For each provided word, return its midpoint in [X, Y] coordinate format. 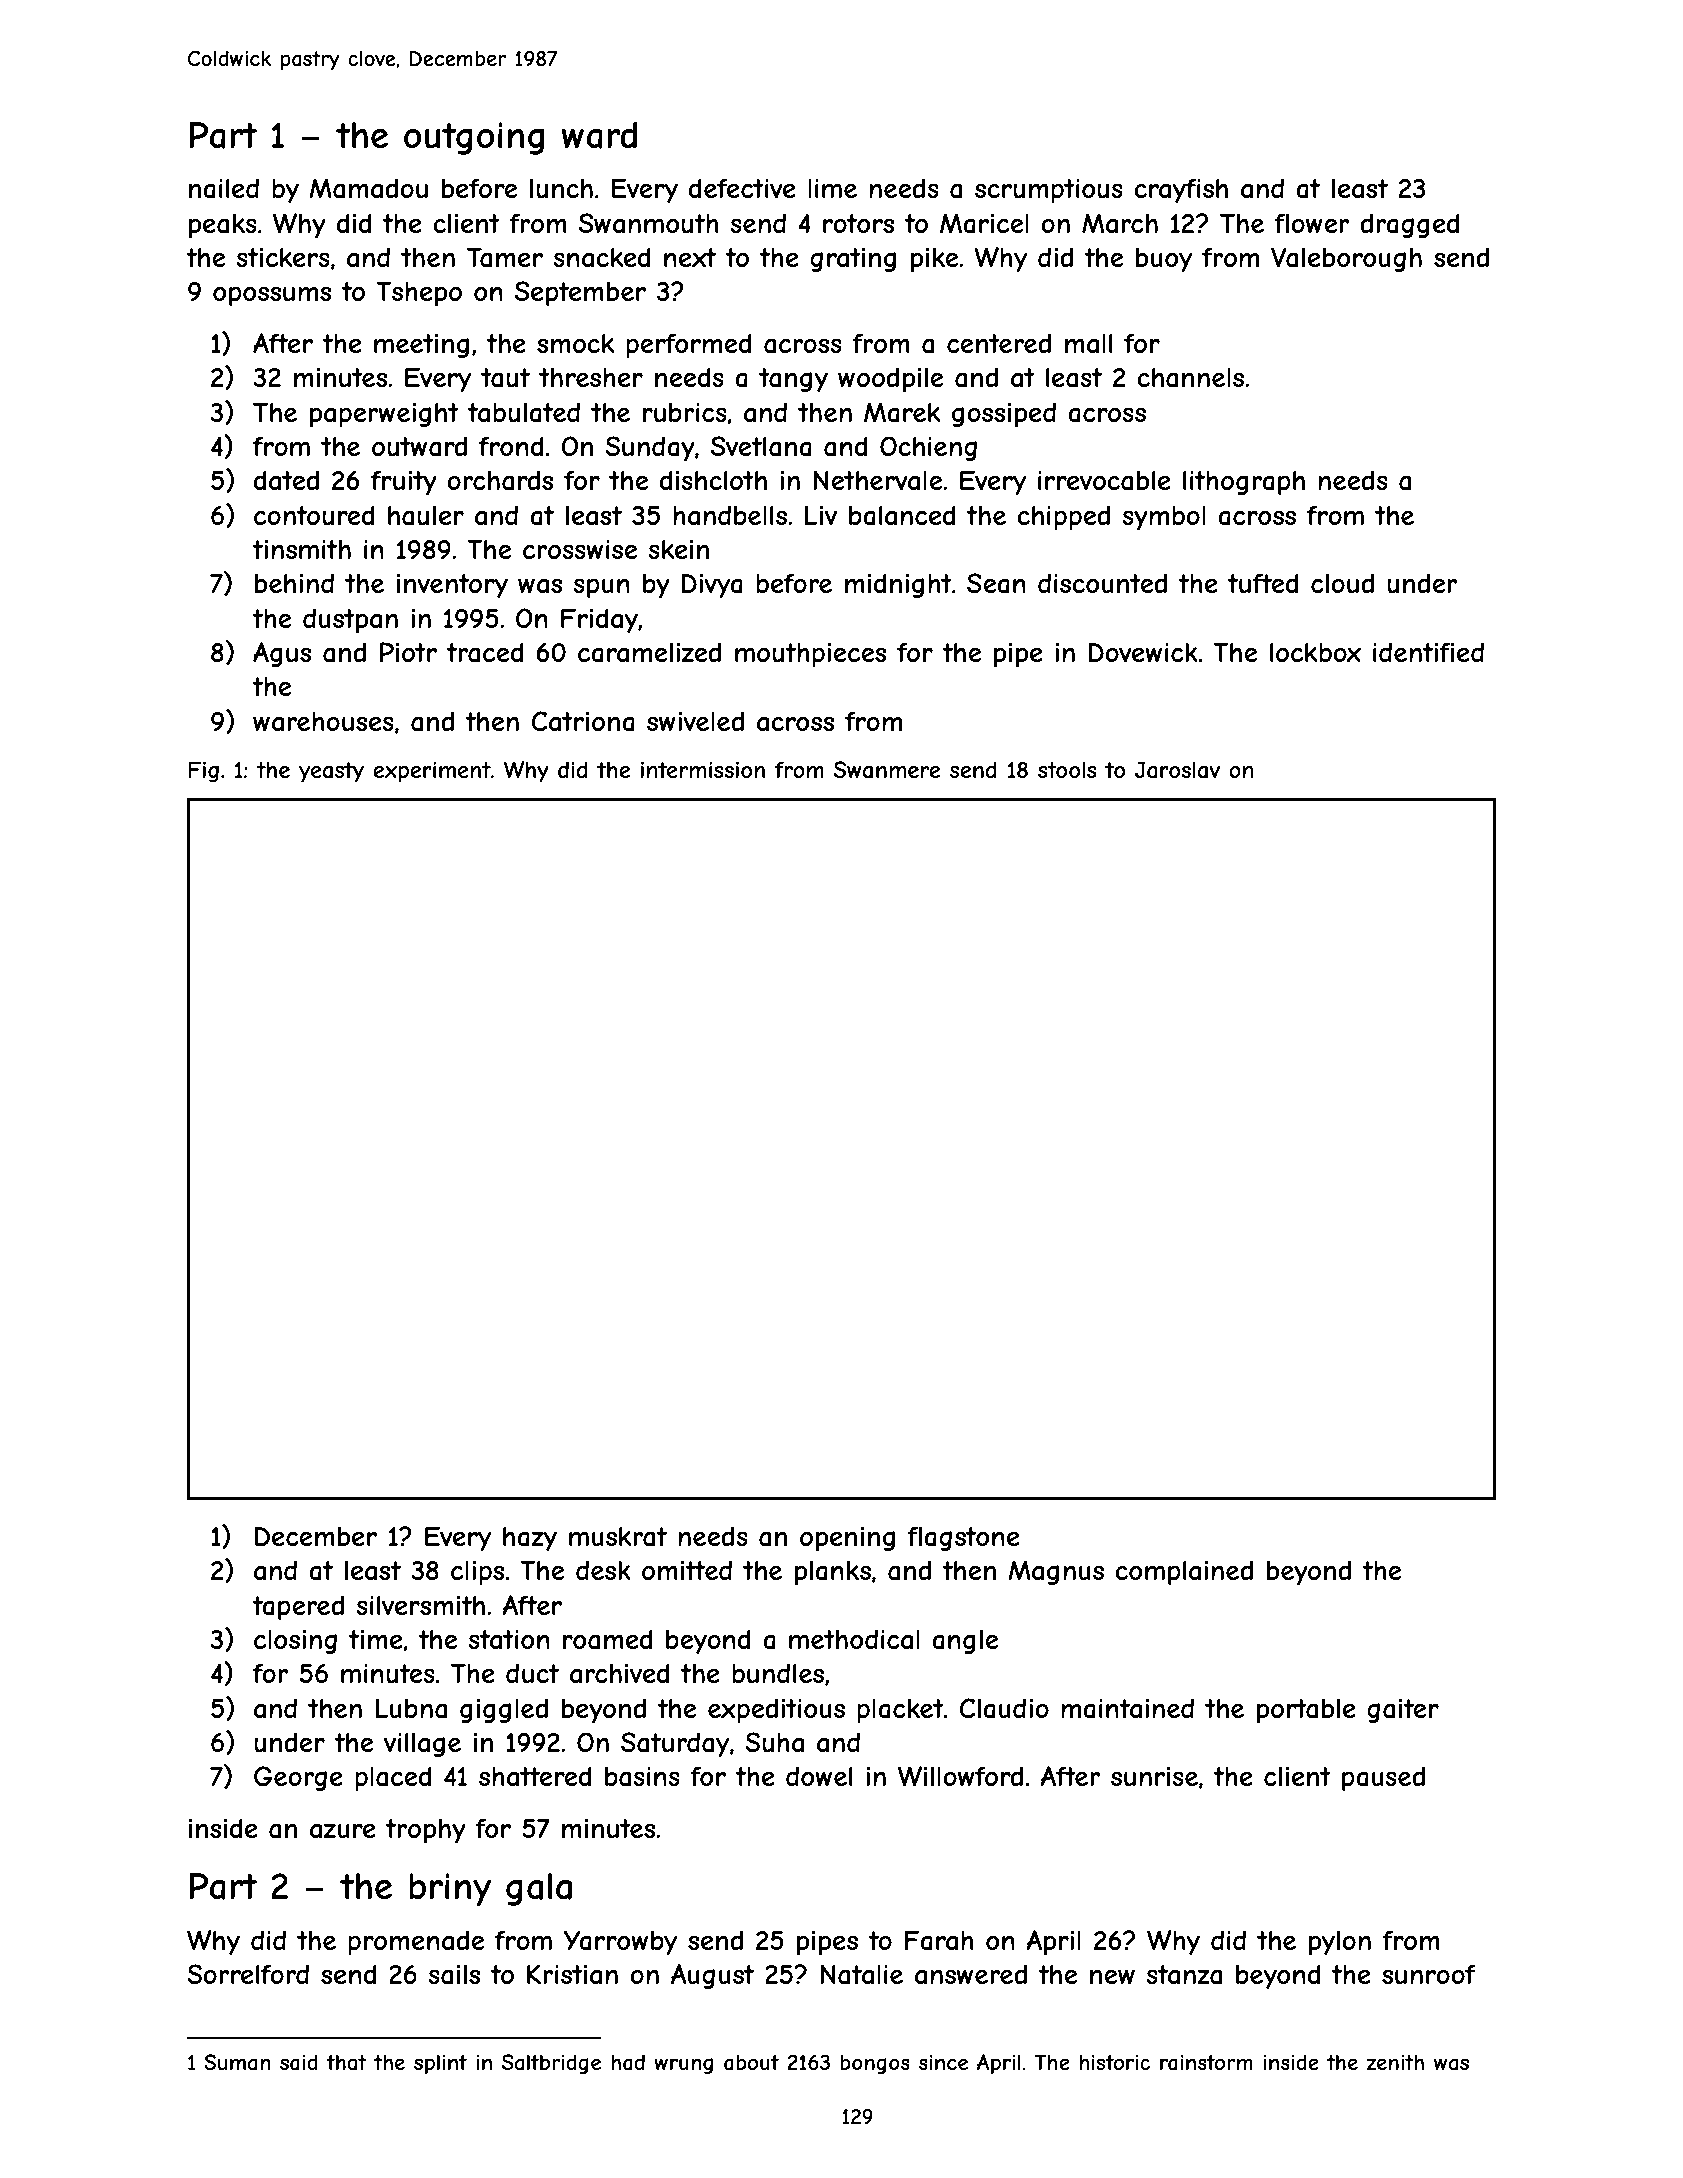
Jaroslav [1177, 770]
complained [1184, 1572]
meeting [421, 346]
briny [450, 1889]
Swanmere [887, 770]
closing [295, 1642]
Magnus [1056, 1572]
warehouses [323, 722]
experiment [432, 772]
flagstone [963, 1538]
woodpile [890, 379]
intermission [703, 769]
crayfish [1181, 191]
